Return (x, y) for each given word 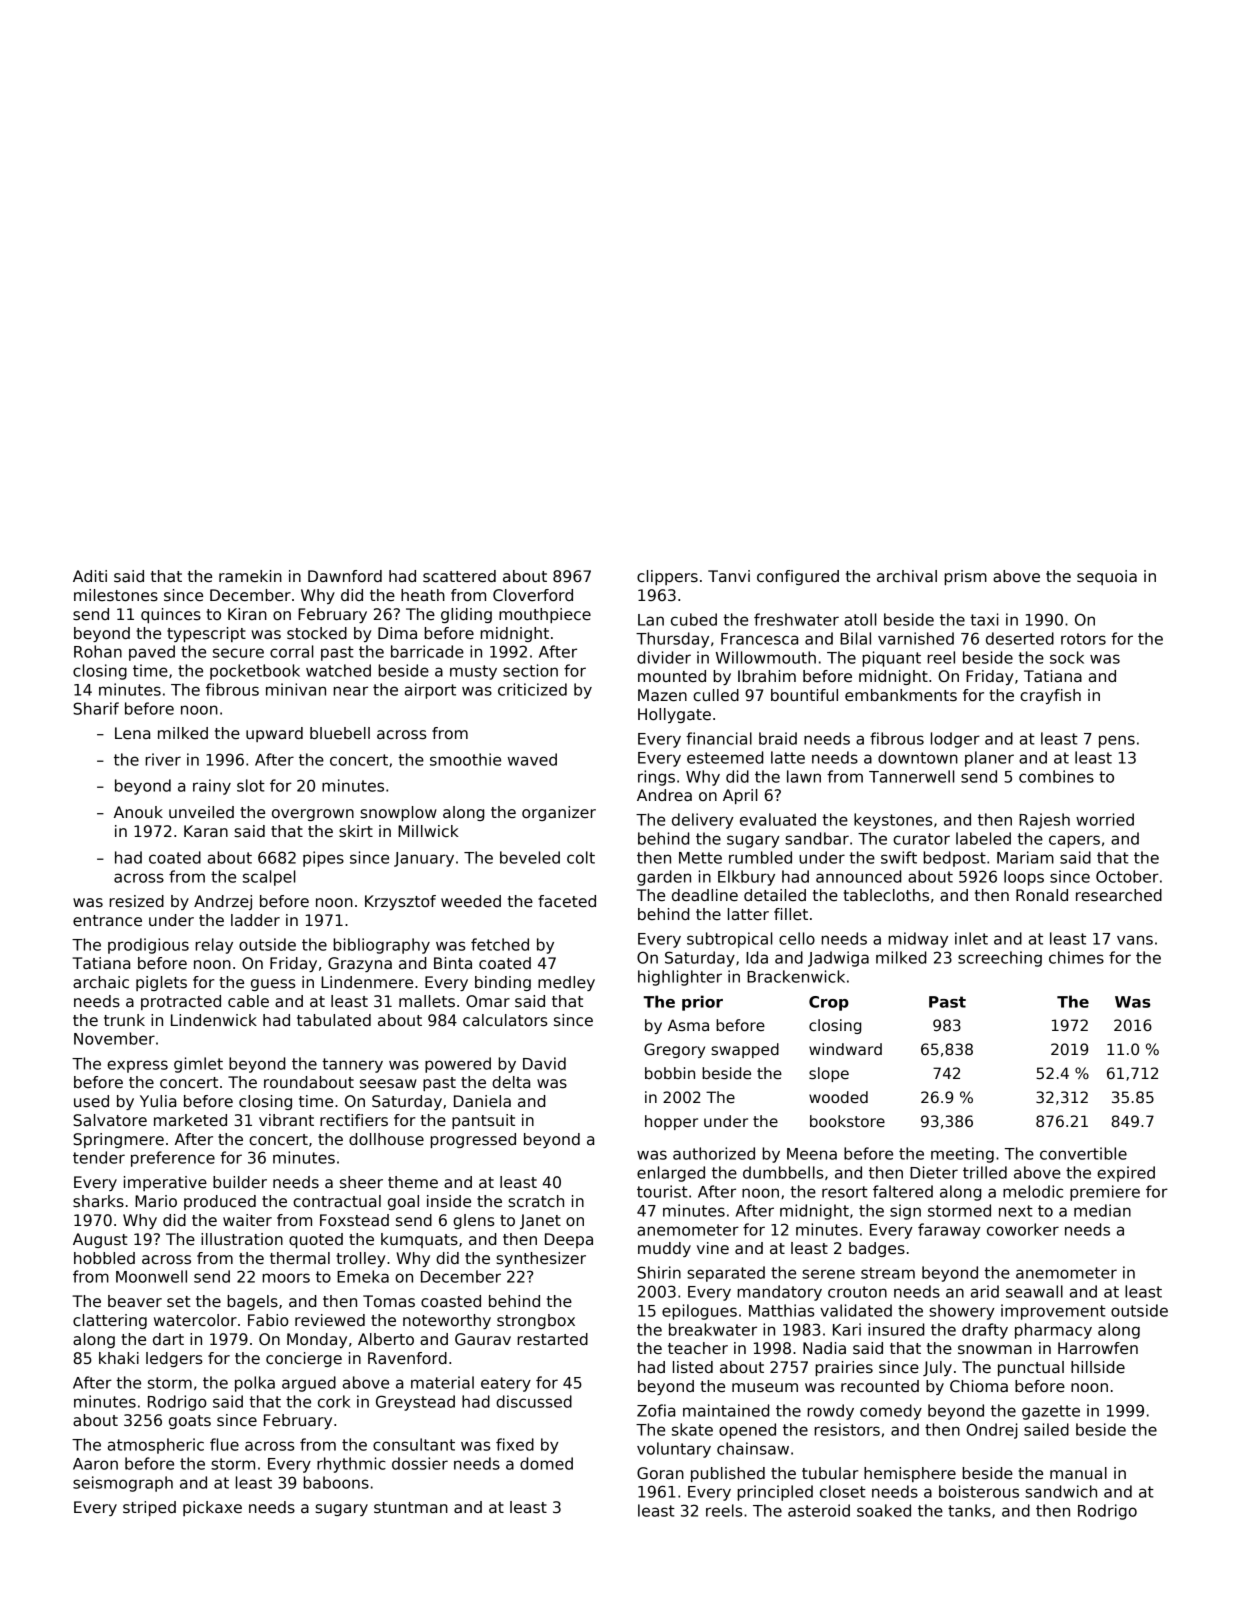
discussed (534, 1401)
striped (149, 1508)
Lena (132, 733)
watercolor (195, 1320)
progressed (473, 1140)
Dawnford (345, 576)
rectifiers (354, 1120)
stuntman (411, 1507)
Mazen (662, 695)
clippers (667, 577)
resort (845, 1192)
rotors (1083, 639)
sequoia (1107, 577)
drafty (985, 1331)
